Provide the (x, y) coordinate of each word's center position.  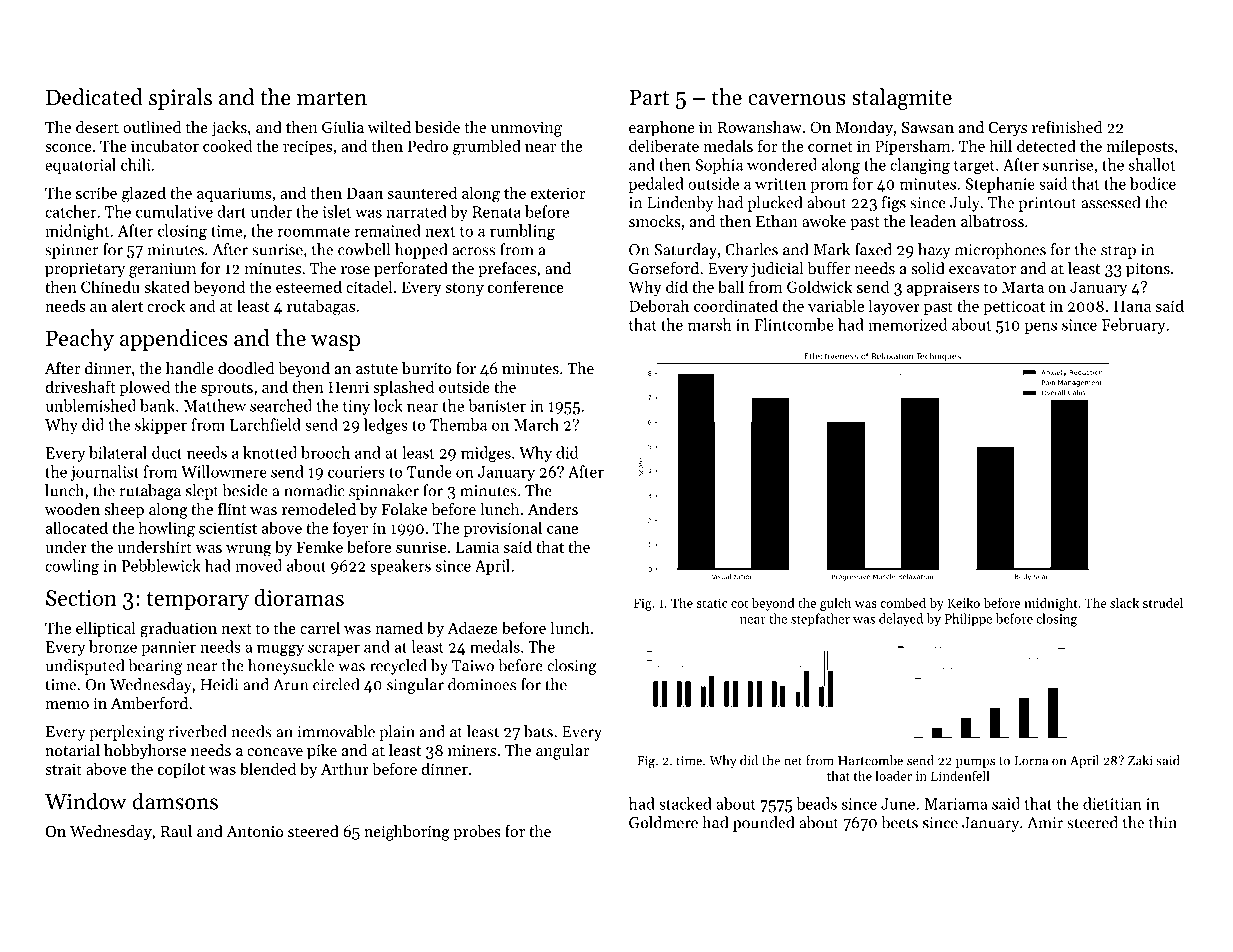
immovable (336, 731)
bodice (1153, 183)
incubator (165, 145)
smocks (655, 221)
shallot (1152, 164)
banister (497, 405)
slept (202, 492)
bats (538, 731)
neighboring (407, 833)
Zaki (1140, 760)
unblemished (91, 405)
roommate (314, 231)
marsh (709, 324)
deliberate (664, 145)
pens (1041, 328)
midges (486, 454)
